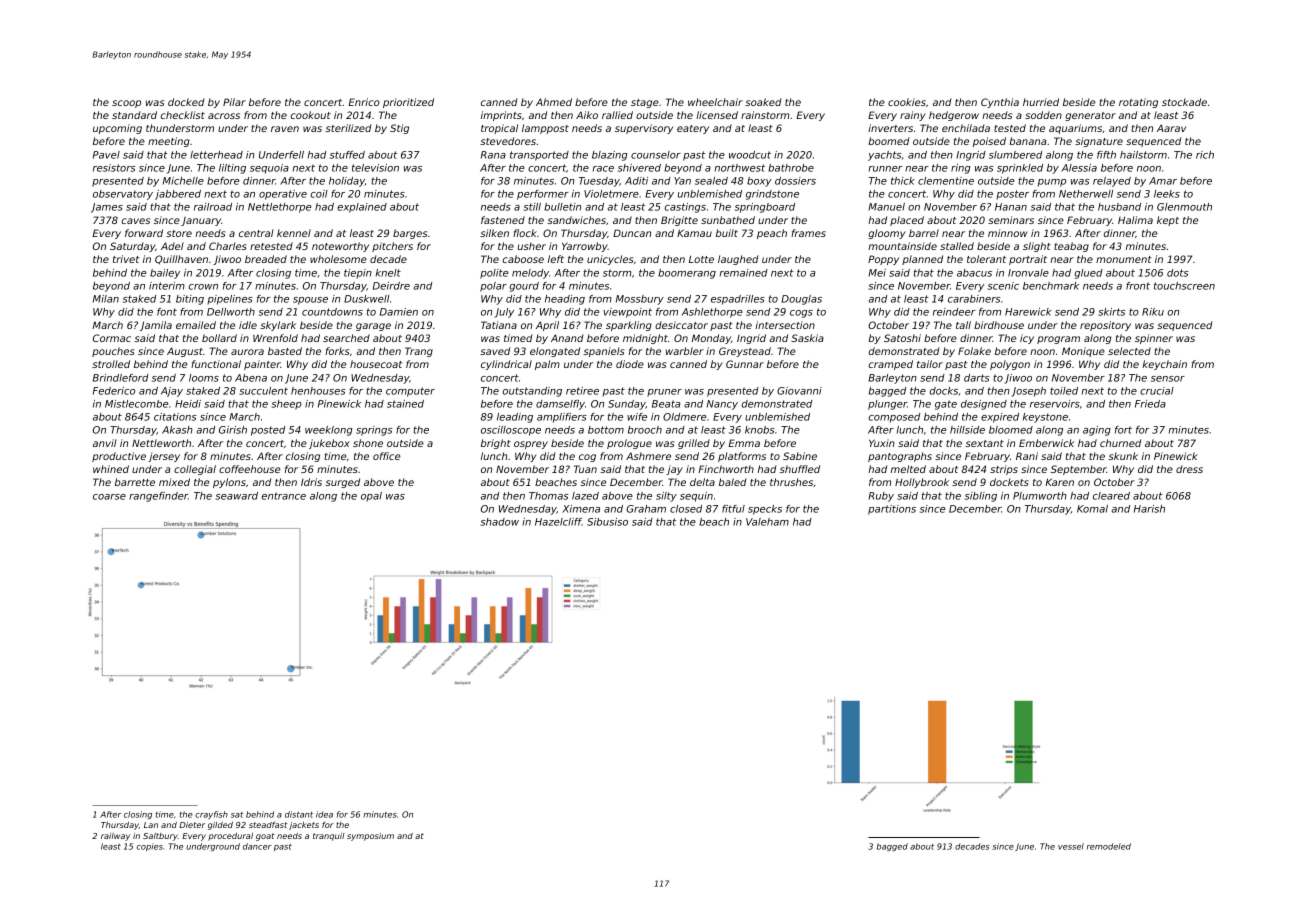 The width and height of the image is (1308, 924). Describe the element at coordinates (1150, 404) in the image. I see `Frieda` at that location.
